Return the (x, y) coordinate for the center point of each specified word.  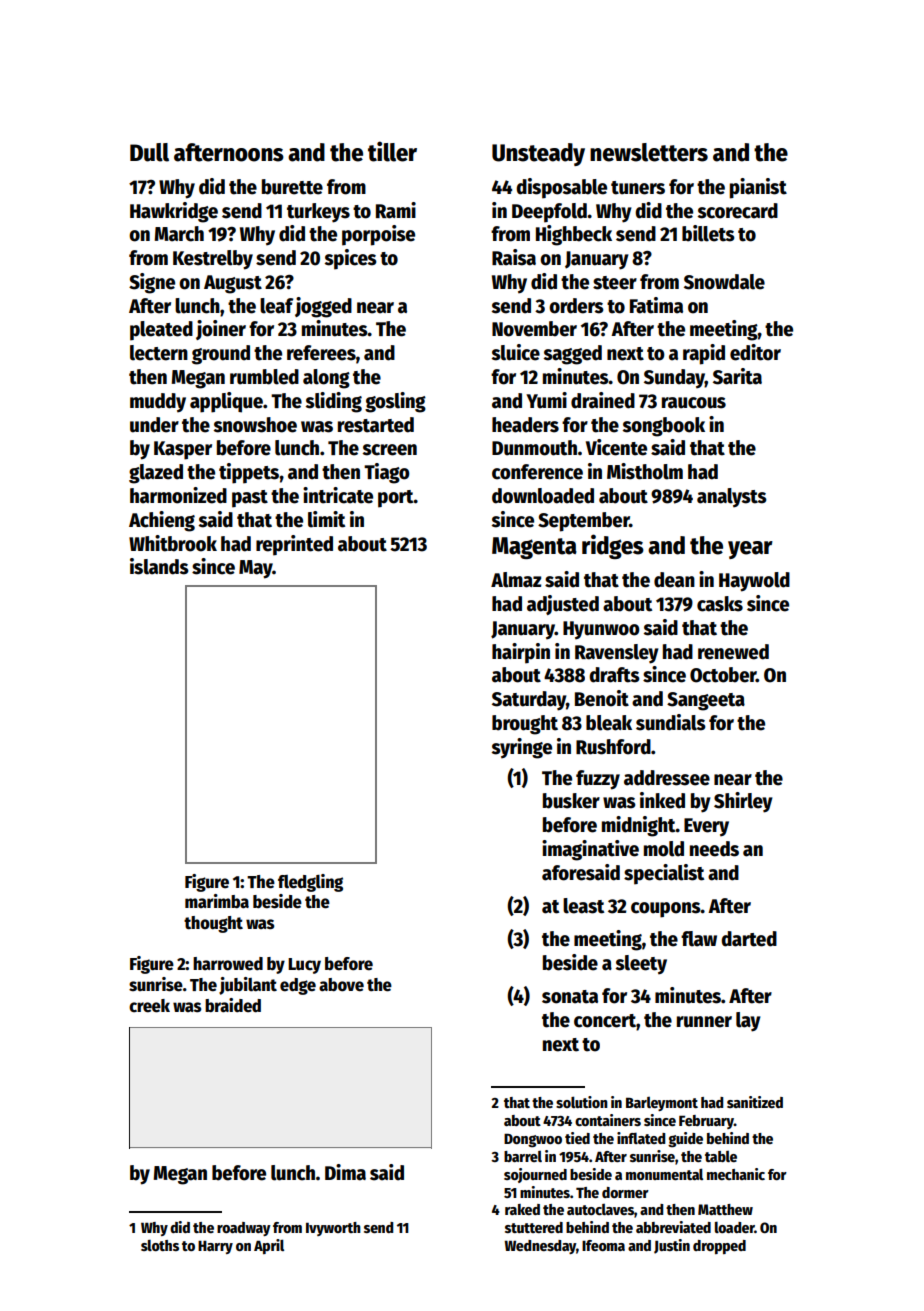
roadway (244, 1229)
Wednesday (540, 1247)
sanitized (755, 1102)
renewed (733, 652)
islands (159, 566)
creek (149, 1006)
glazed (156, 474)
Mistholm (645, 471)
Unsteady (538, 154)
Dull (149, 152)
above (341, 985)
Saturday (529, 701)
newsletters (649, 152)
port (396, 499)
